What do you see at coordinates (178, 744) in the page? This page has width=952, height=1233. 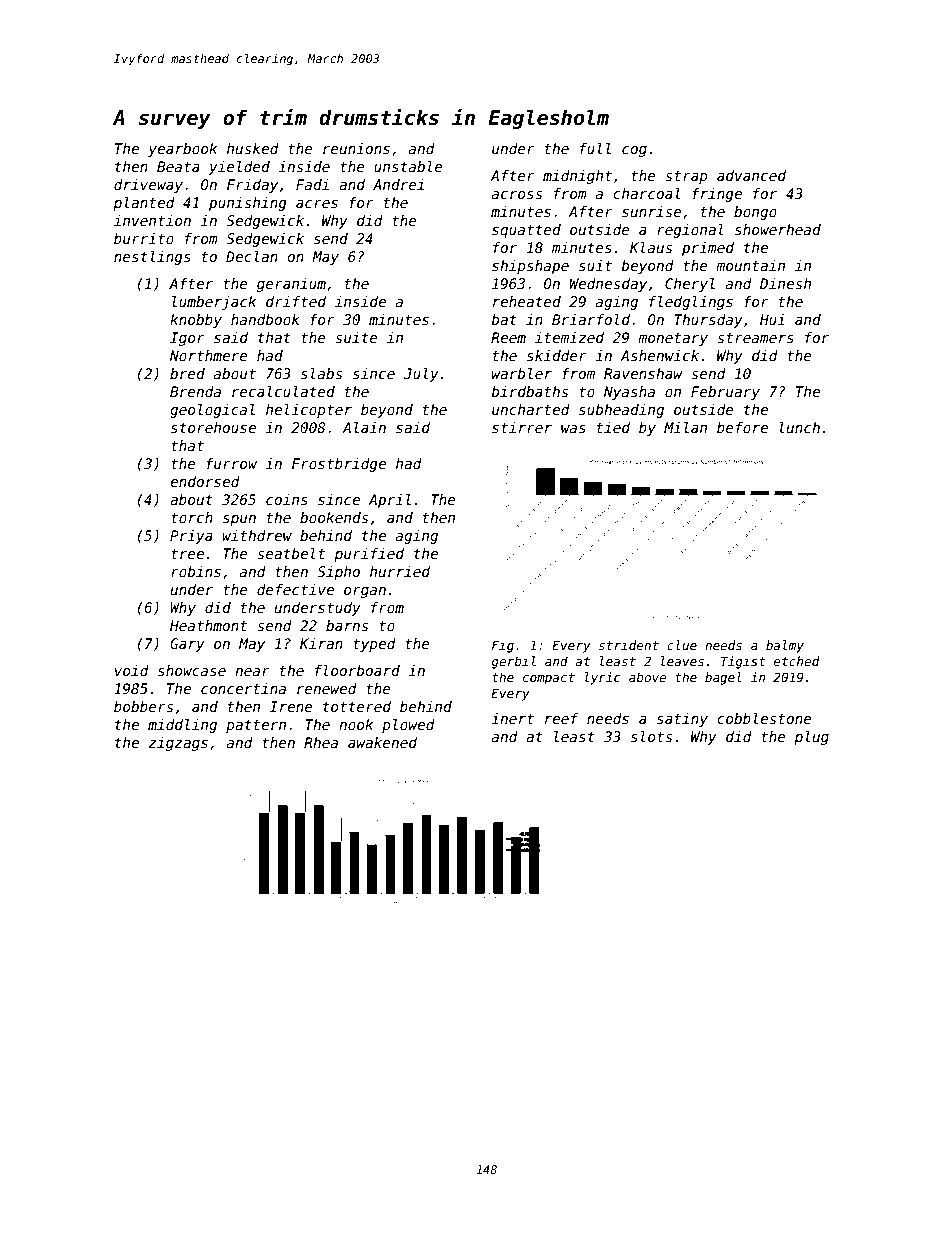 I see `zigzags` at bounding box center [178, 744].
